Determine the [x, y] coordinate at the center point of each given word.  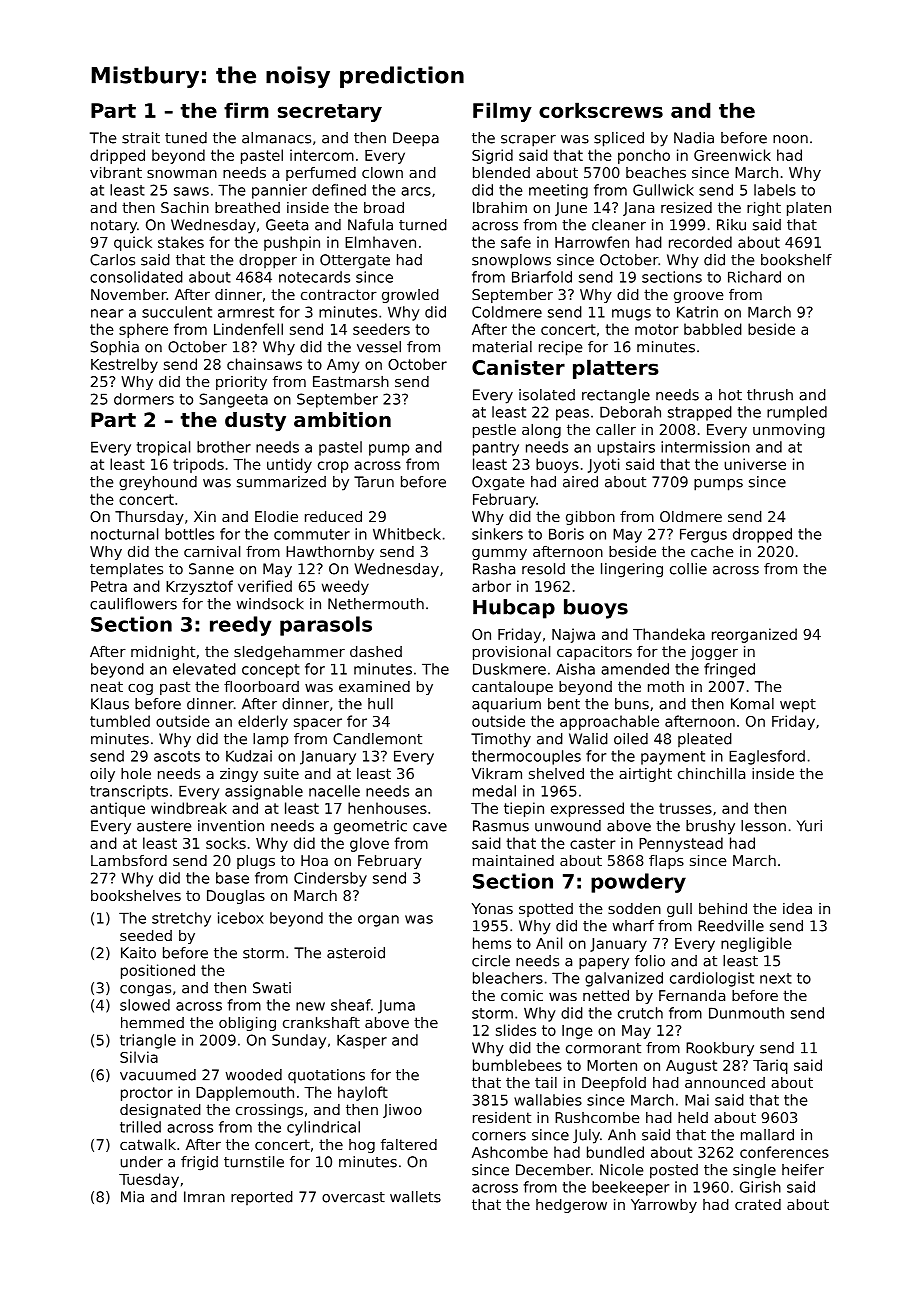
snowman [182, 174]
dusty [255, 422]
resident [502, 1117]
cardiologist [712, 979]
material [502, 347]
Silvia [139, 1057]
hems [492, 943]
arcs [416, 191]
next [776, 978]
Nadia [694, 138]
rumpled [797, 413]
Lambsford [129, 860]
